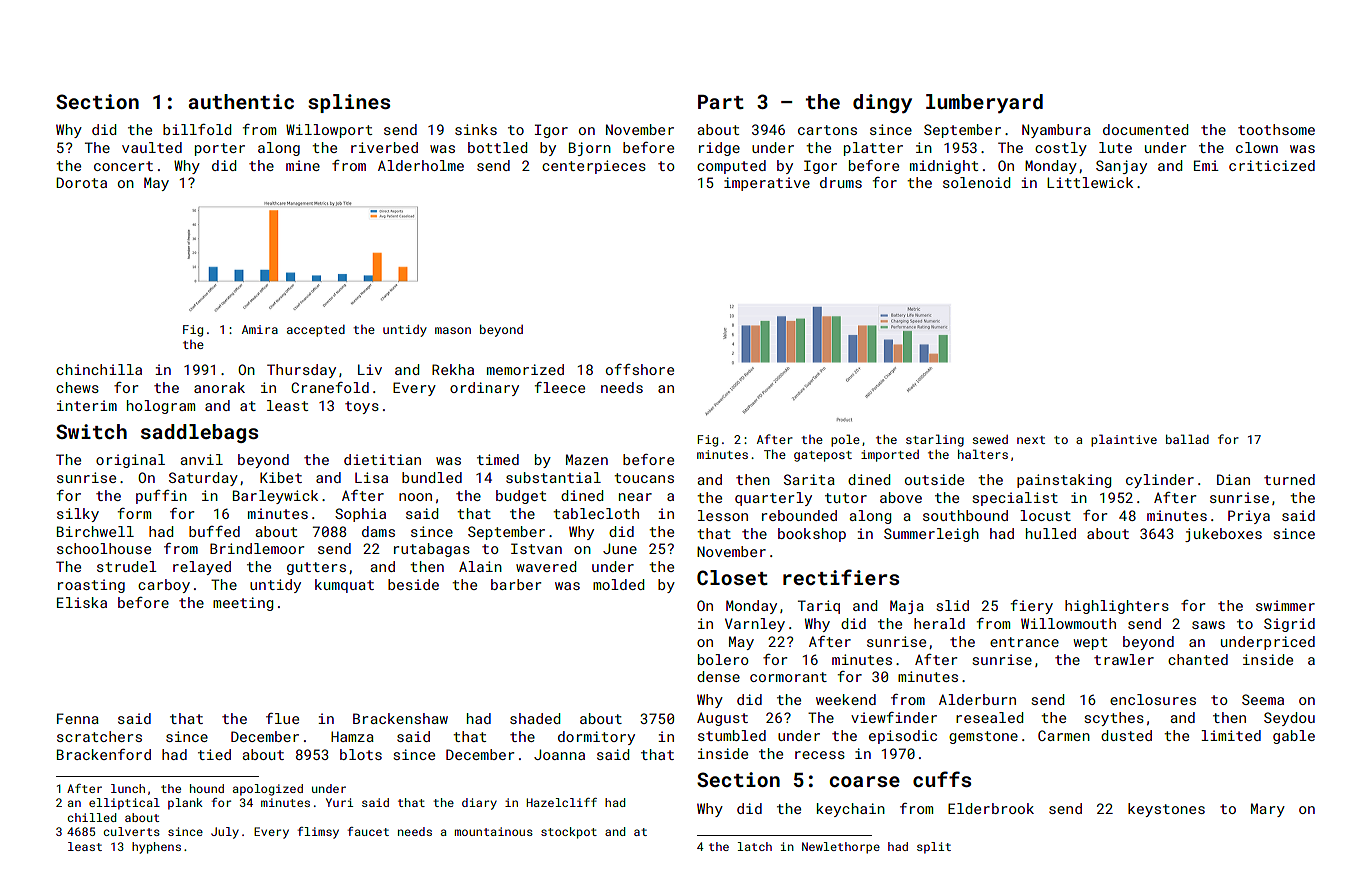 This document has width=1372, height=887. Describe the element at coordinates (199, 433) in the document. I see `saddlebags` at that location.
